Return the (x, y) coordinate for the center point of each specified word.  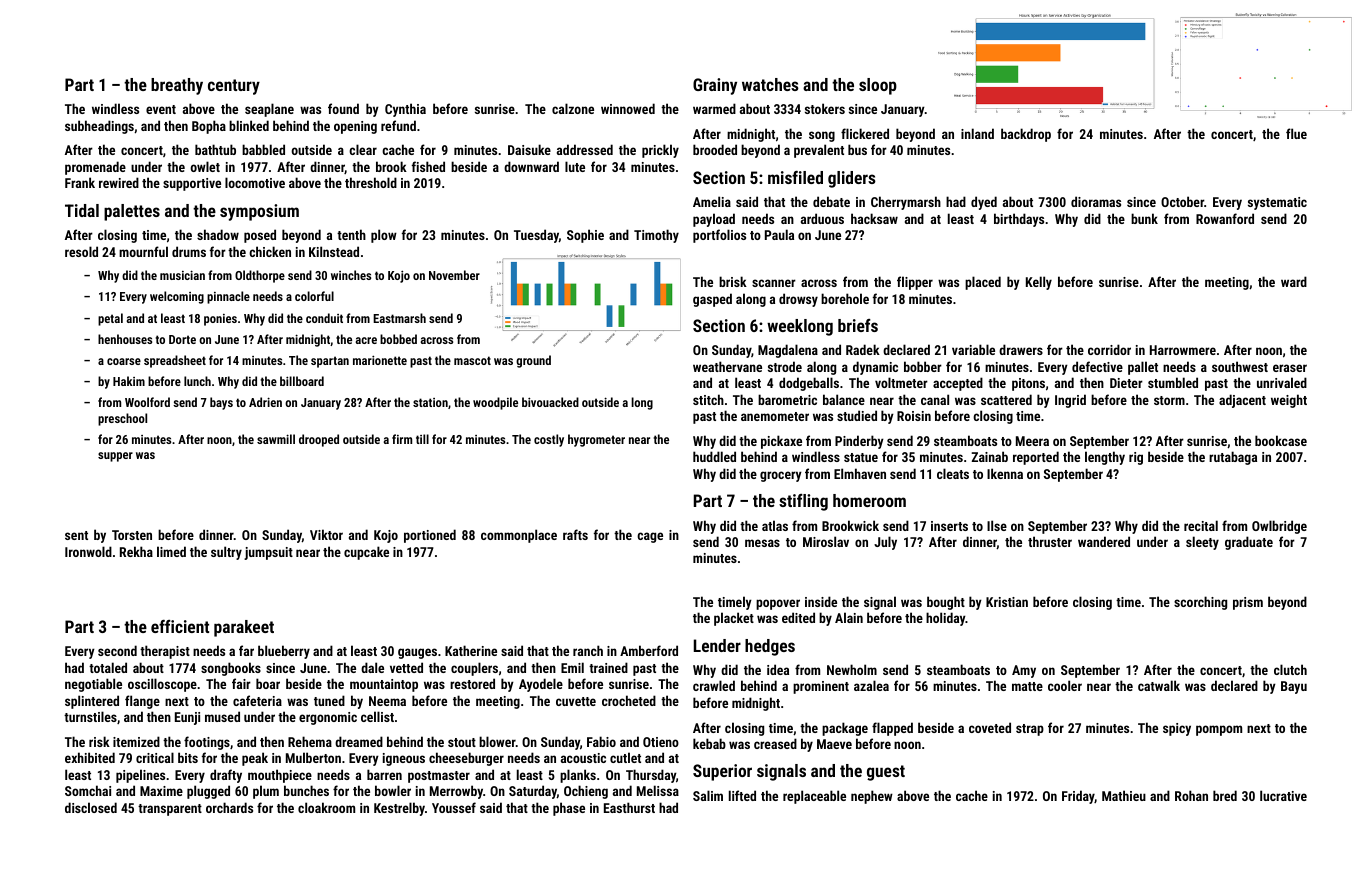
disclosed (91, 807)
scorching (1200, 603)
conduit (324, 318)
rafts (575, 534)
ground (533, 361)
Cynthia (405, 110)
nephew (872, 797)
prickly (660, 151)
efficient (180, 626)
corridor (1109, 349)
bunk (1144, 218)
